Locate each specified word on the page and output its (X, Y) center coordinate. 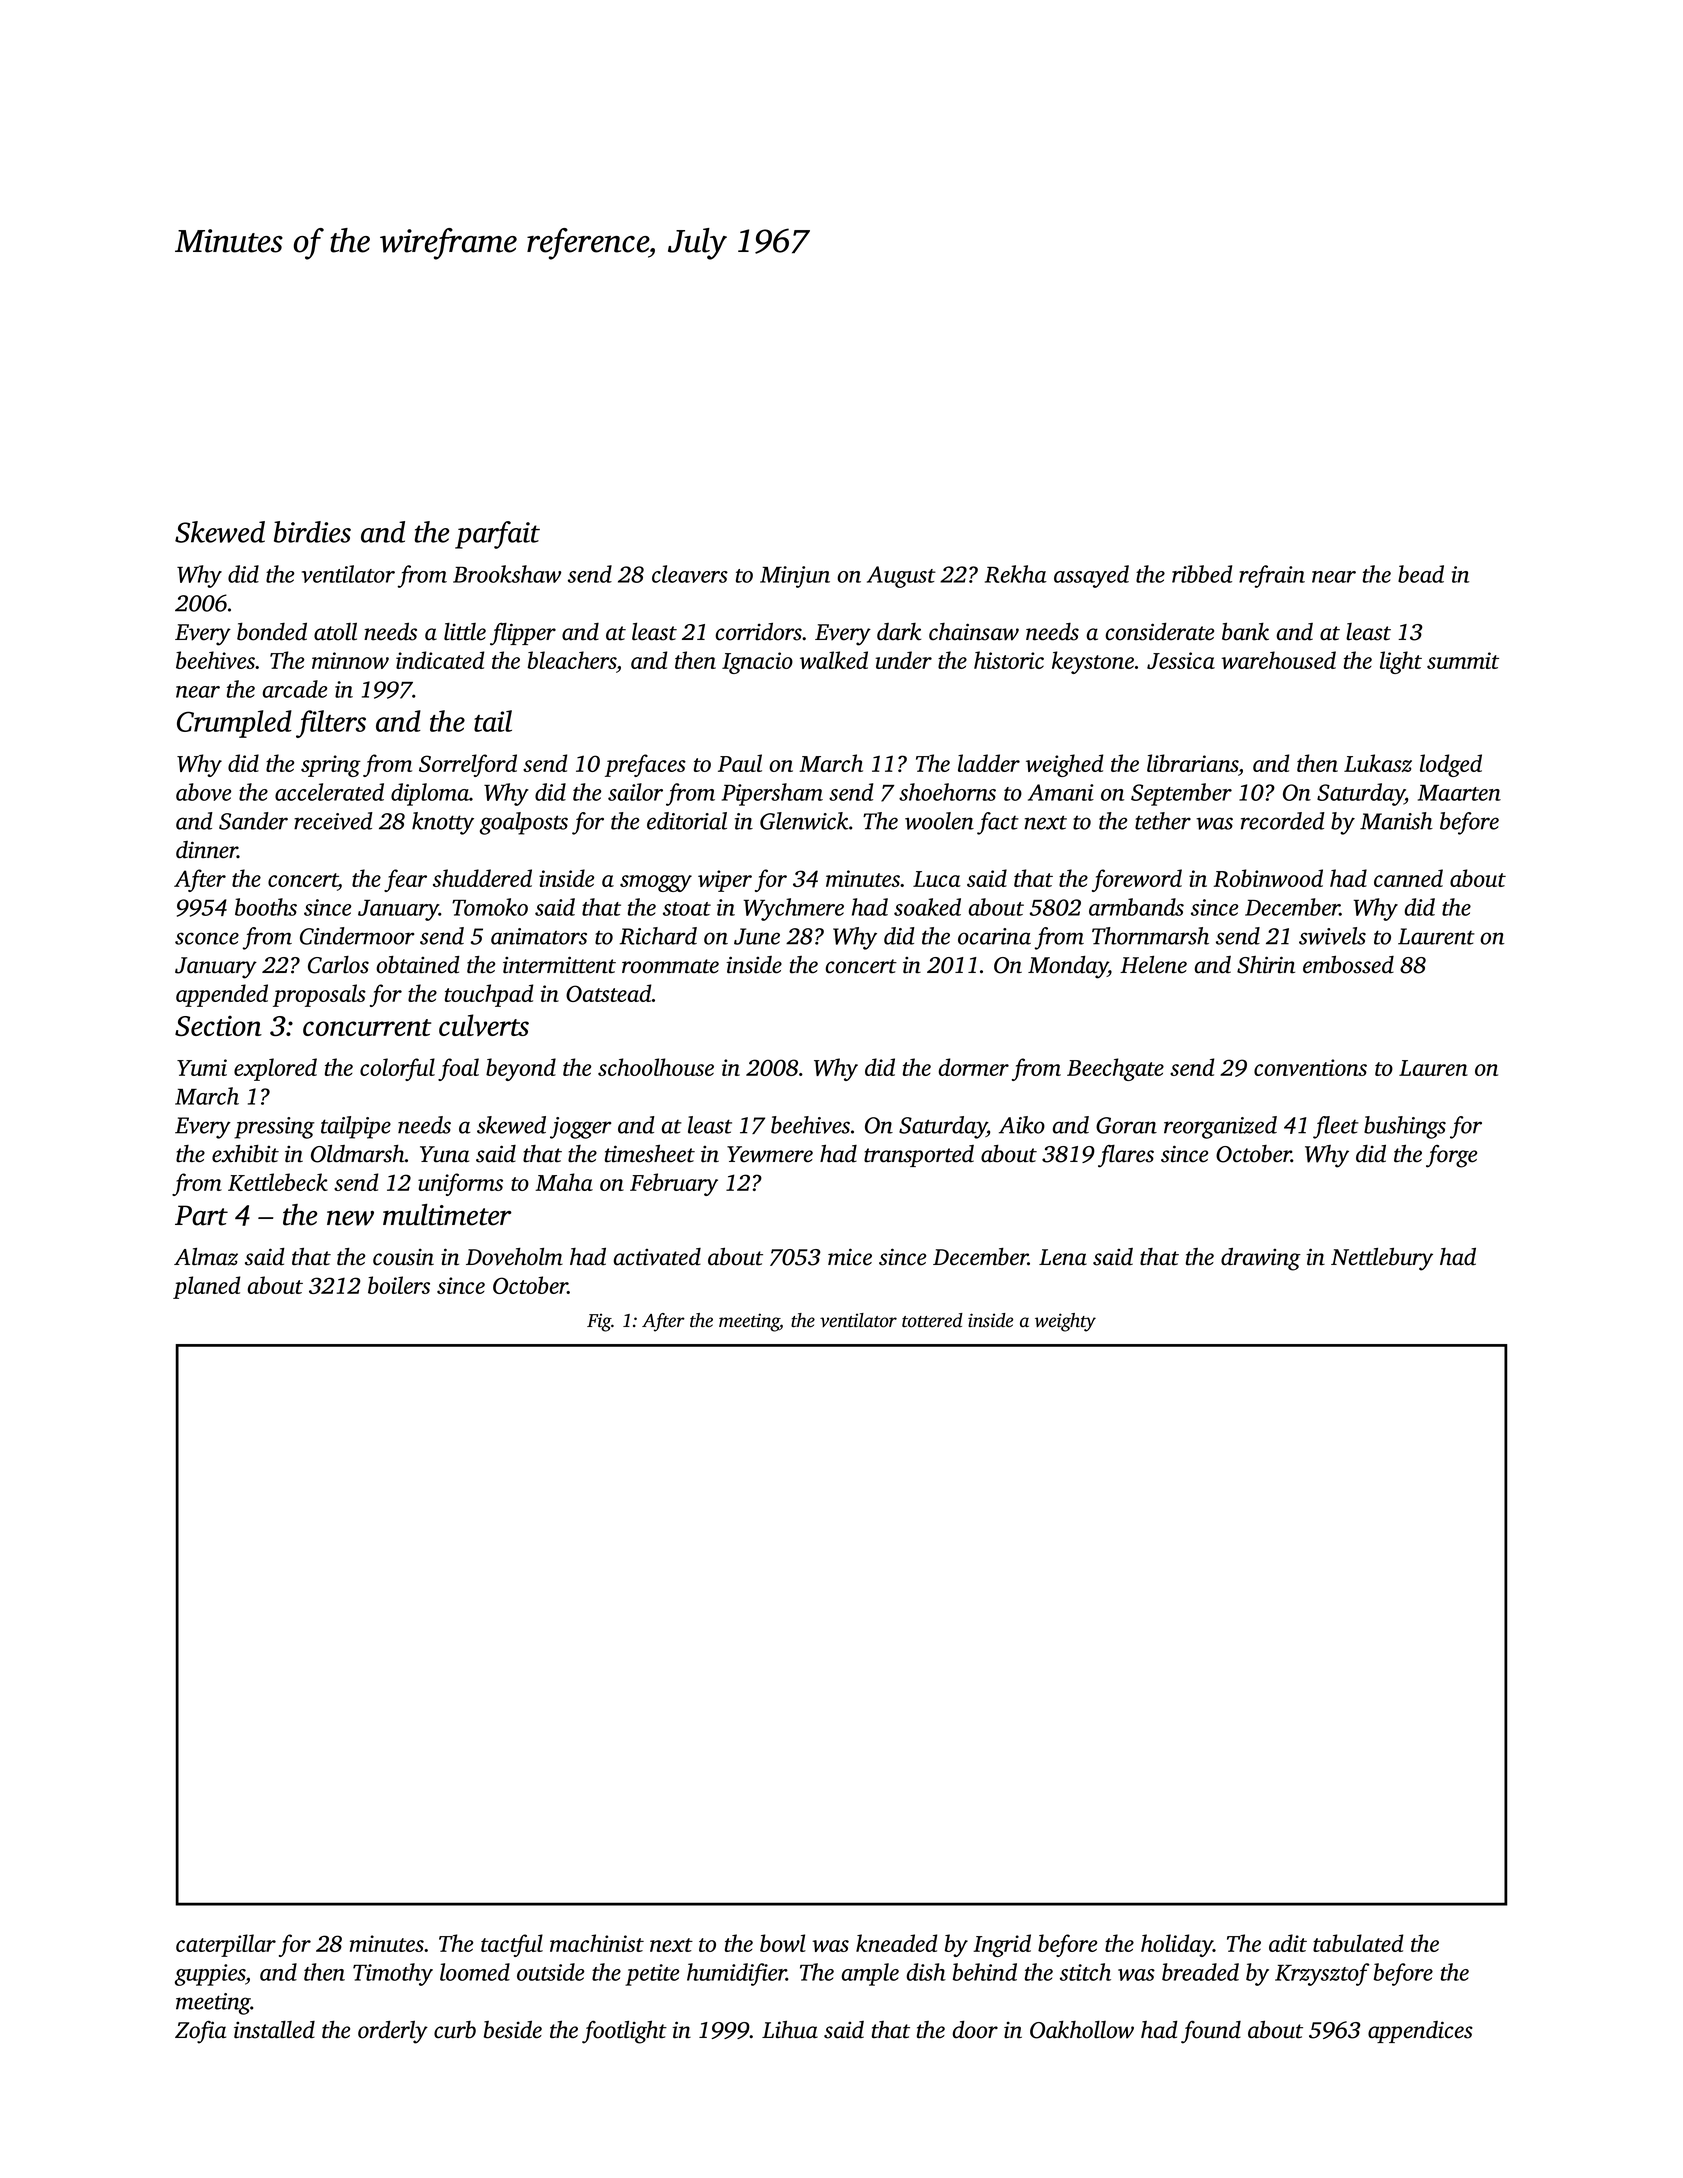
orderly (393, 2032)
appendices (1420, 2032)
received (333, 821)
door (975, 2030)
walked (834, 660)
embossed (1348, 965)
